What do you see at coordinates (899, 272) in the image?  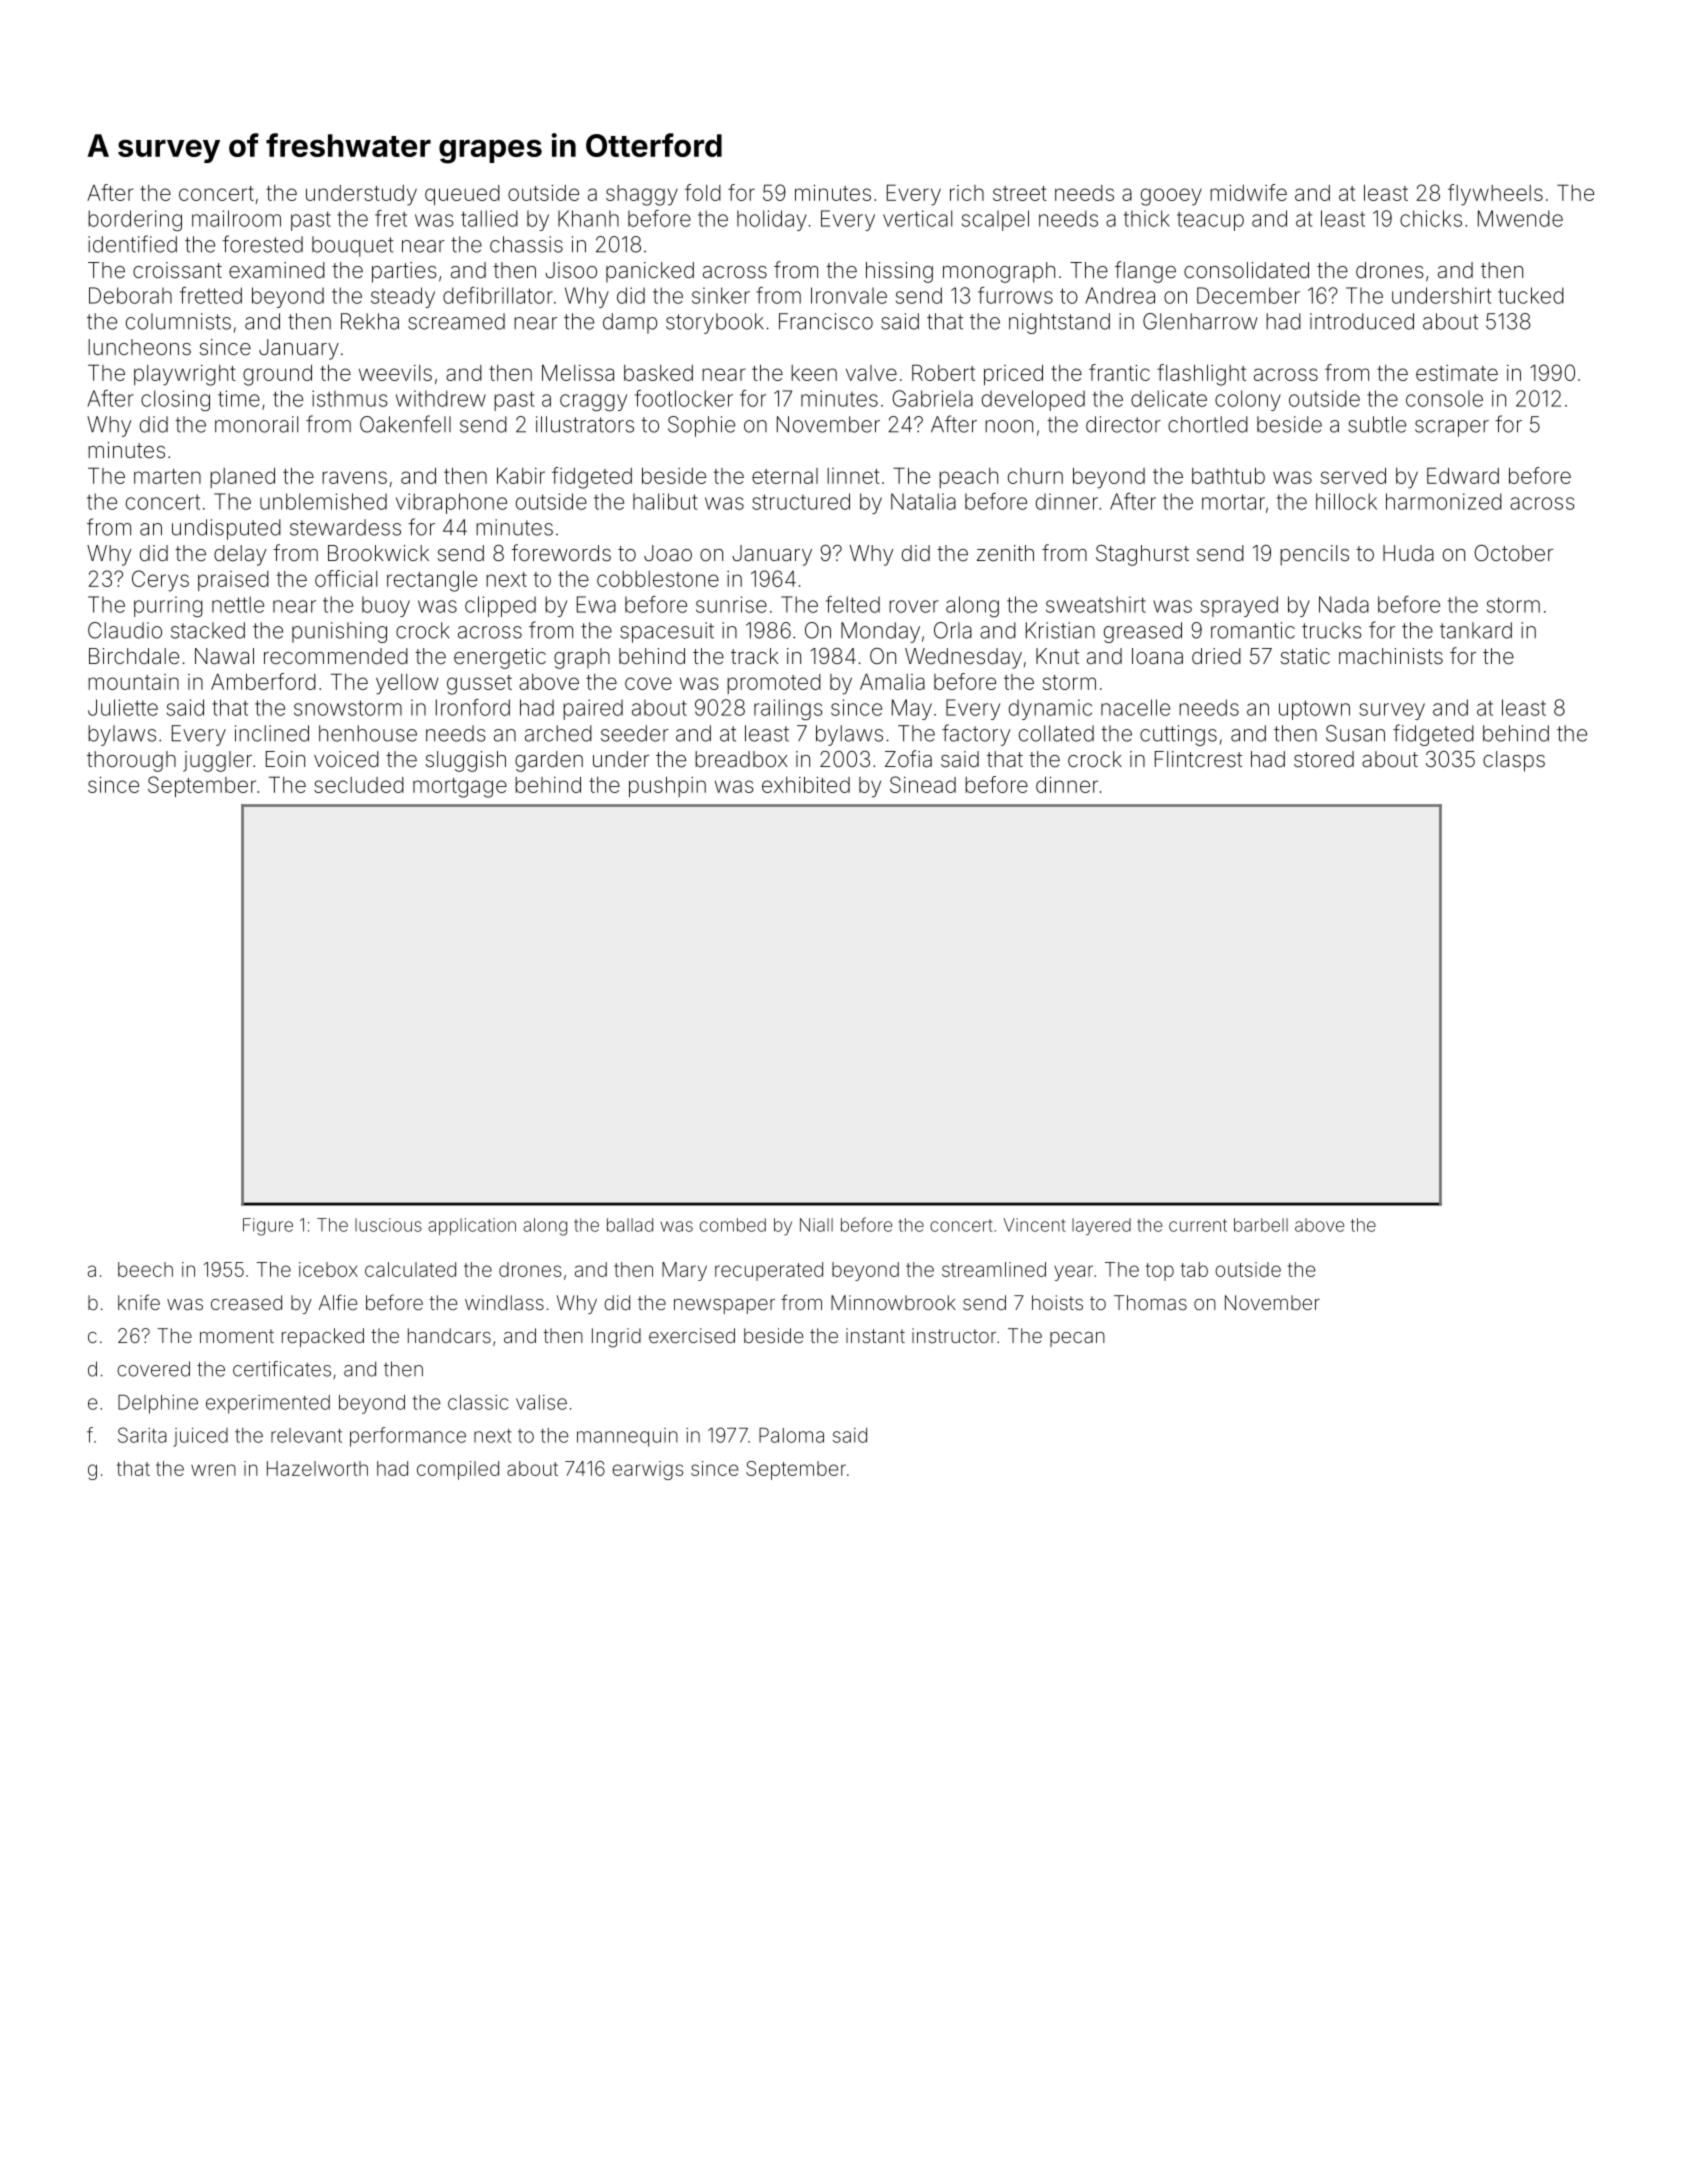 I see `hissing` at bounding box center [899, 272].
